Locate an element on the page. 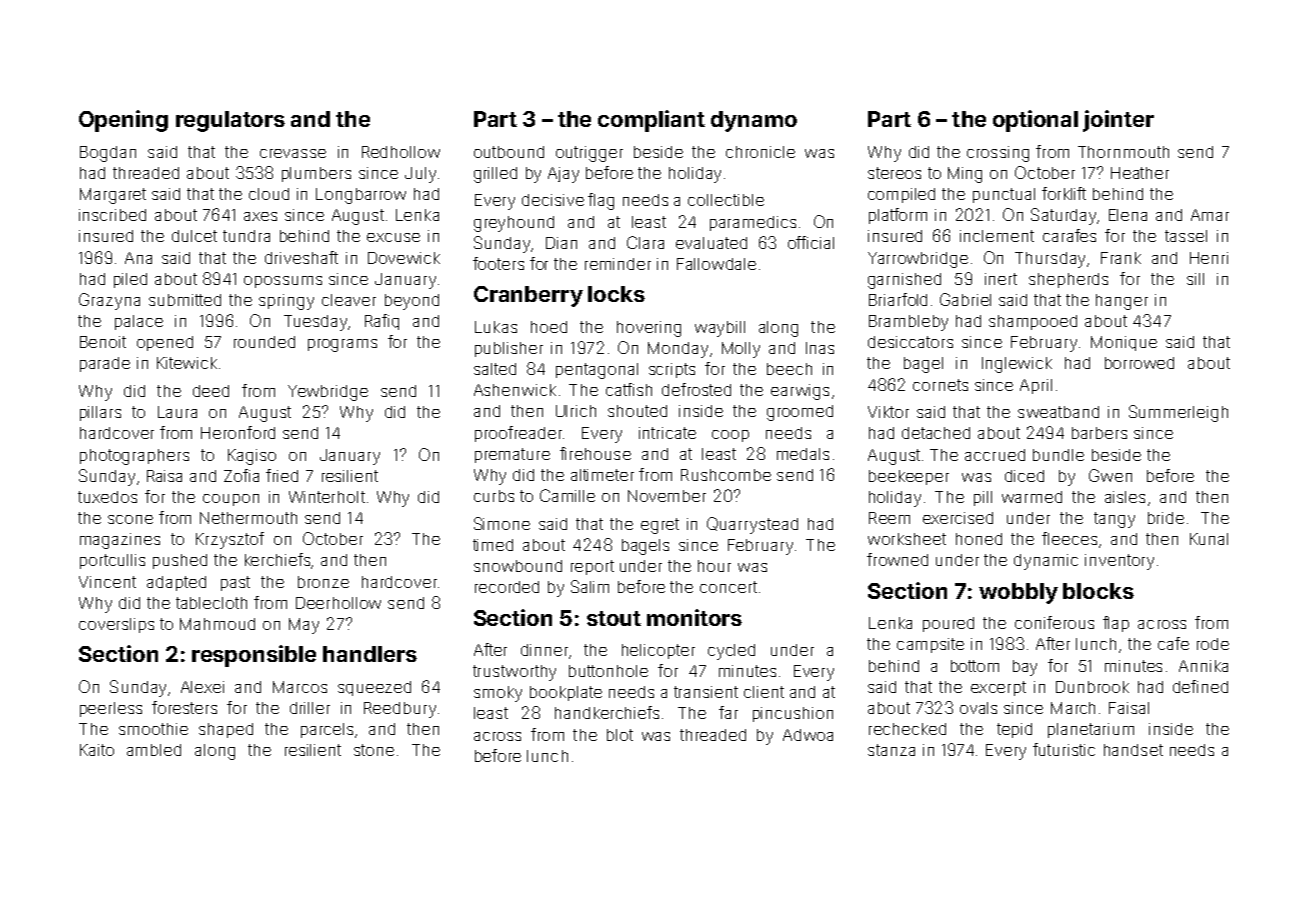 The image size is (1308, 924). Nethermouth is located at coordinates (248, 518).
